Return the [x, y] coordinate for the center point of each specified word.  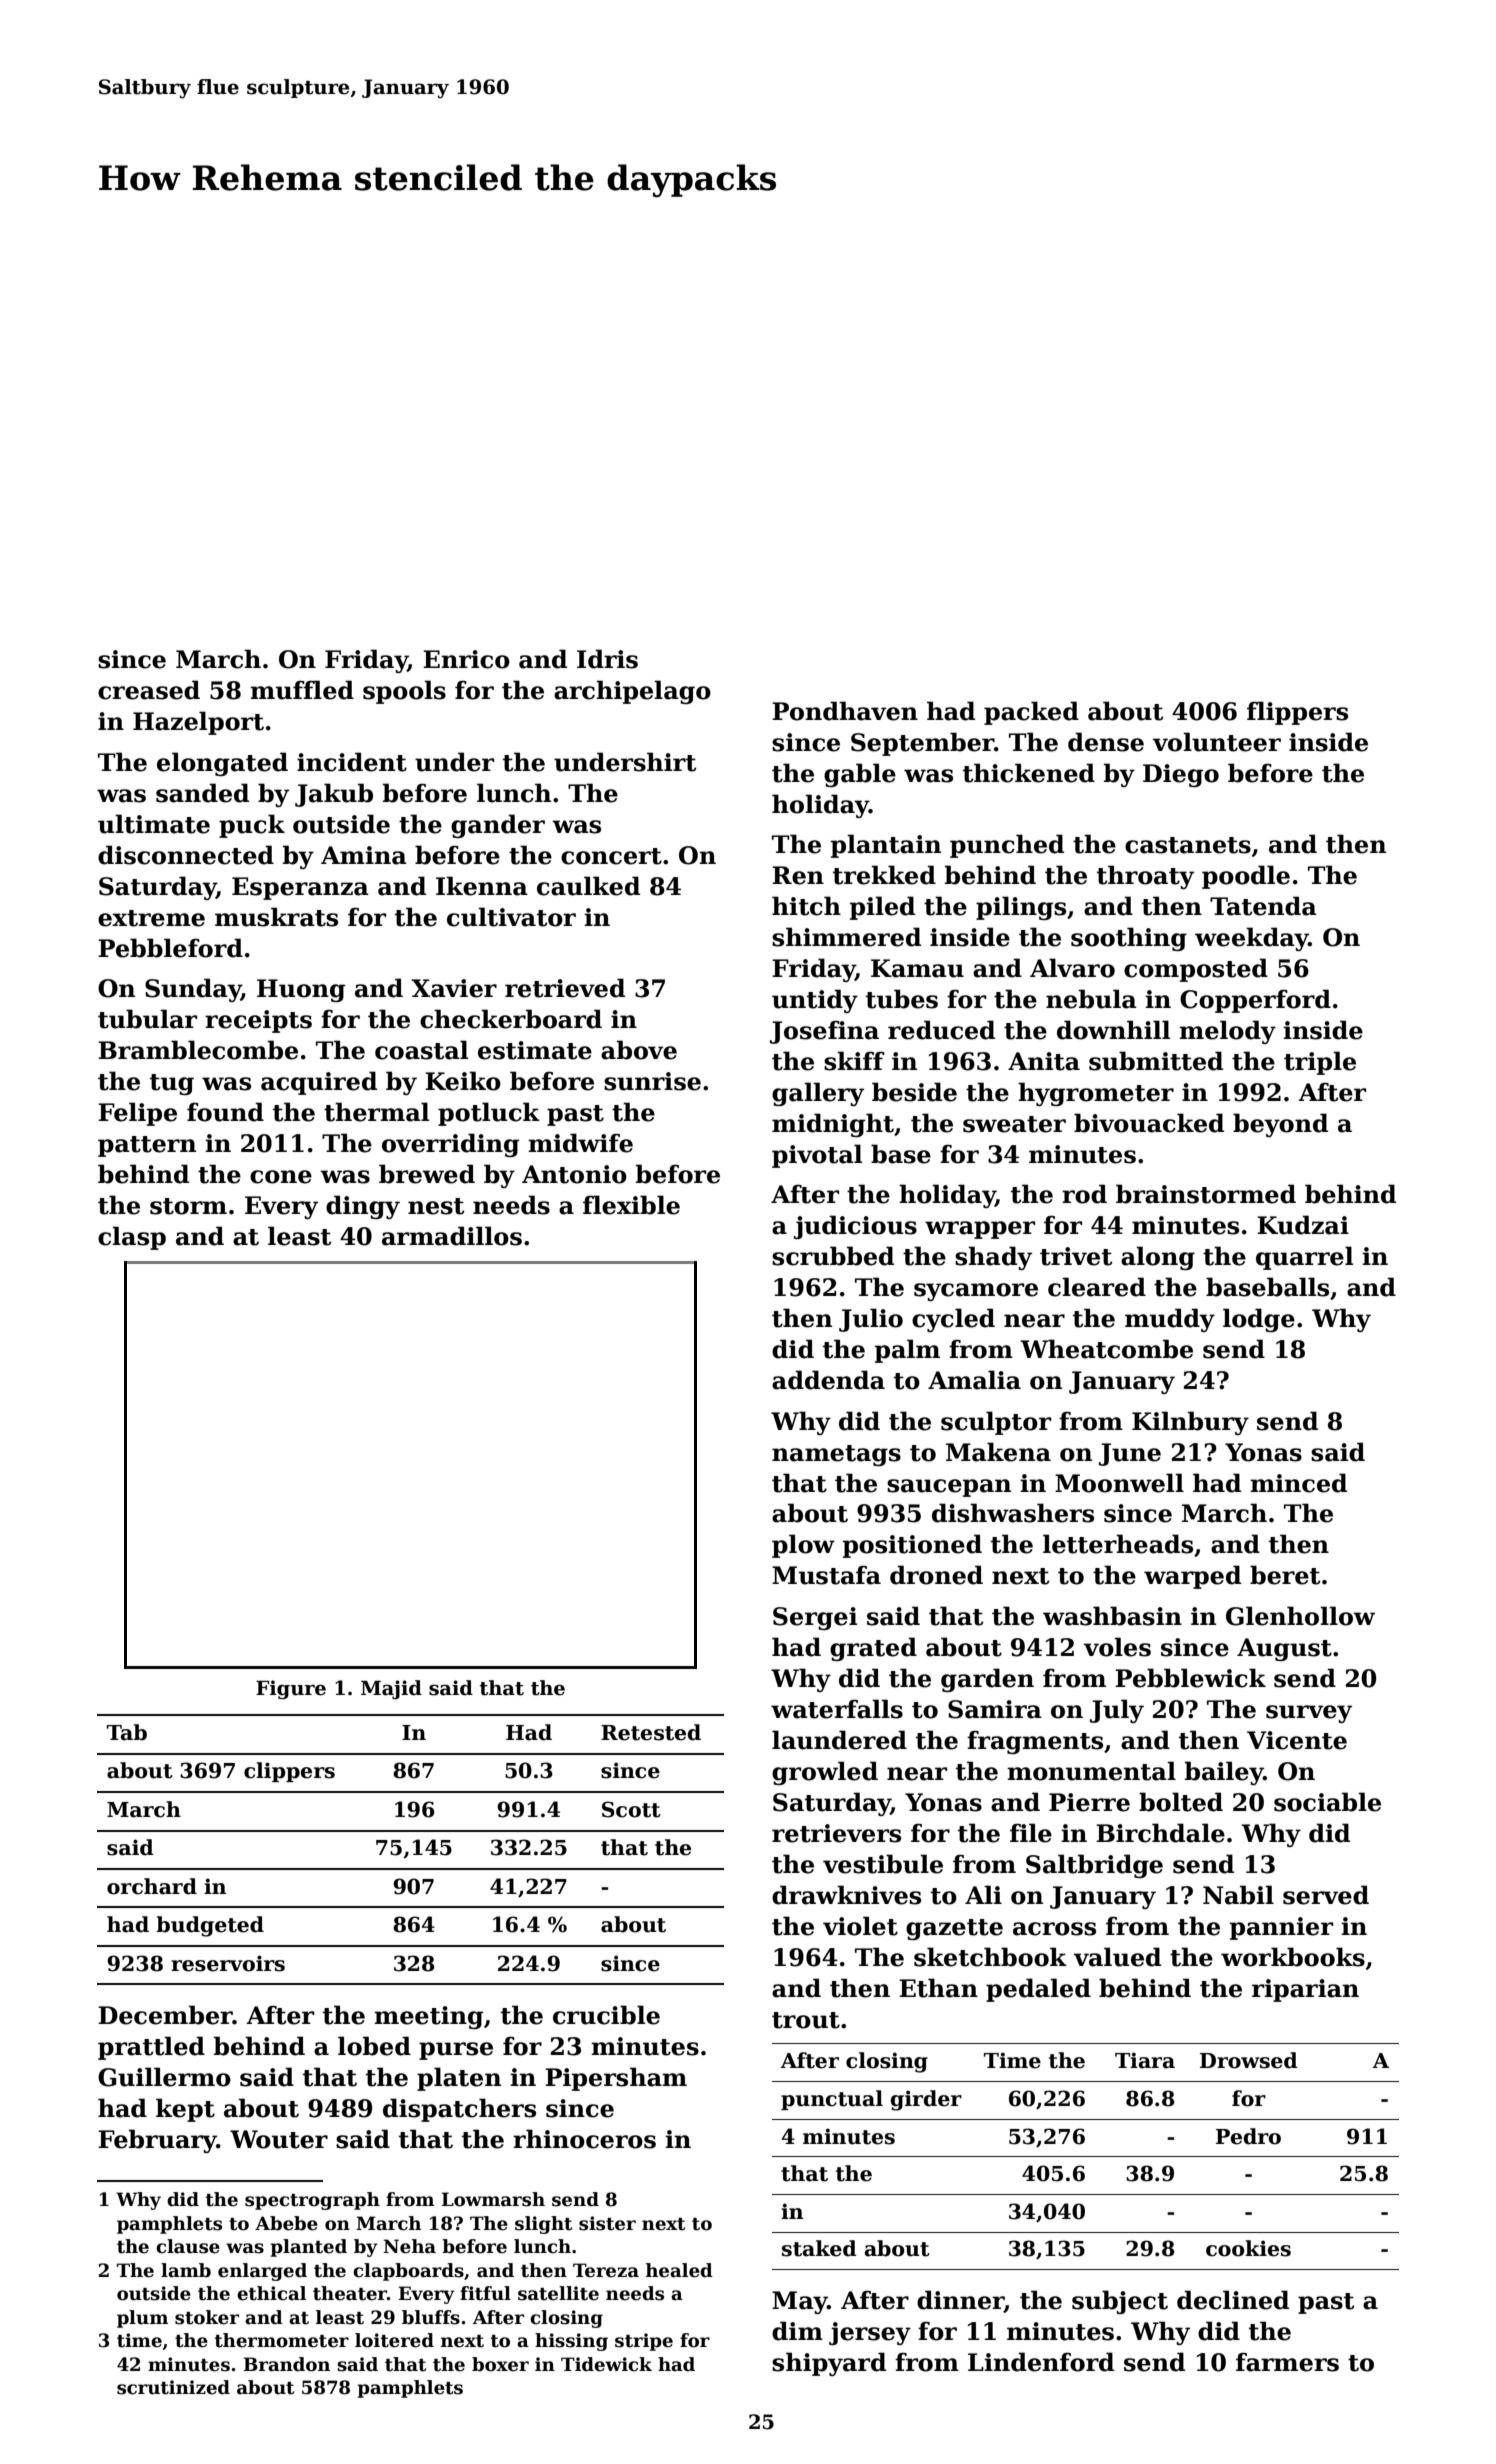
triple [1320, 1063]
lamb [186, 2270]
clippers [289, 1772]
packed [1031, 713]
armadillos [452, 1236]
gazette [954, 1929]
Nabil [1238, 1895]
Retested [651, 1732]
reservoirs [228, 1963]
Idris [607, 659]
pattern [147, 1146]
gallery [818, 1094]
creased [149, 690]
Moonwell [1119, 1483]
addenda [828, 1380]
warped [1192, 1577]
